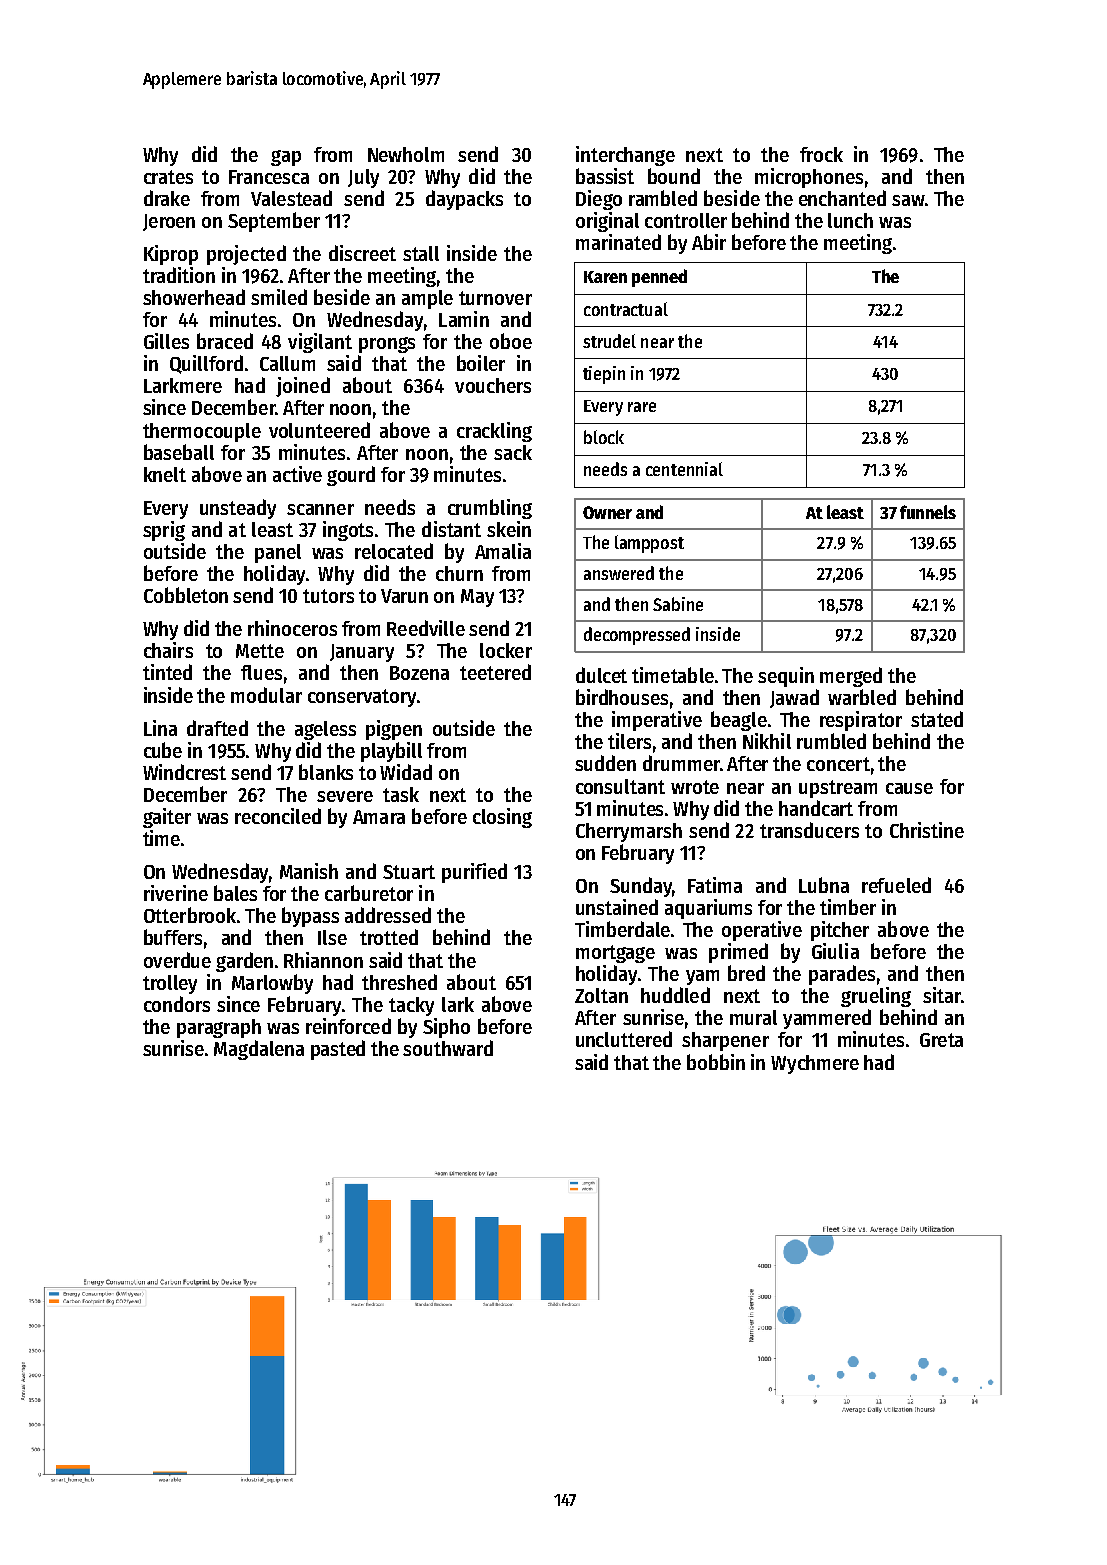  Describe the element at coordinates (320, 343) in the image. I see `vigilant` at that location.
